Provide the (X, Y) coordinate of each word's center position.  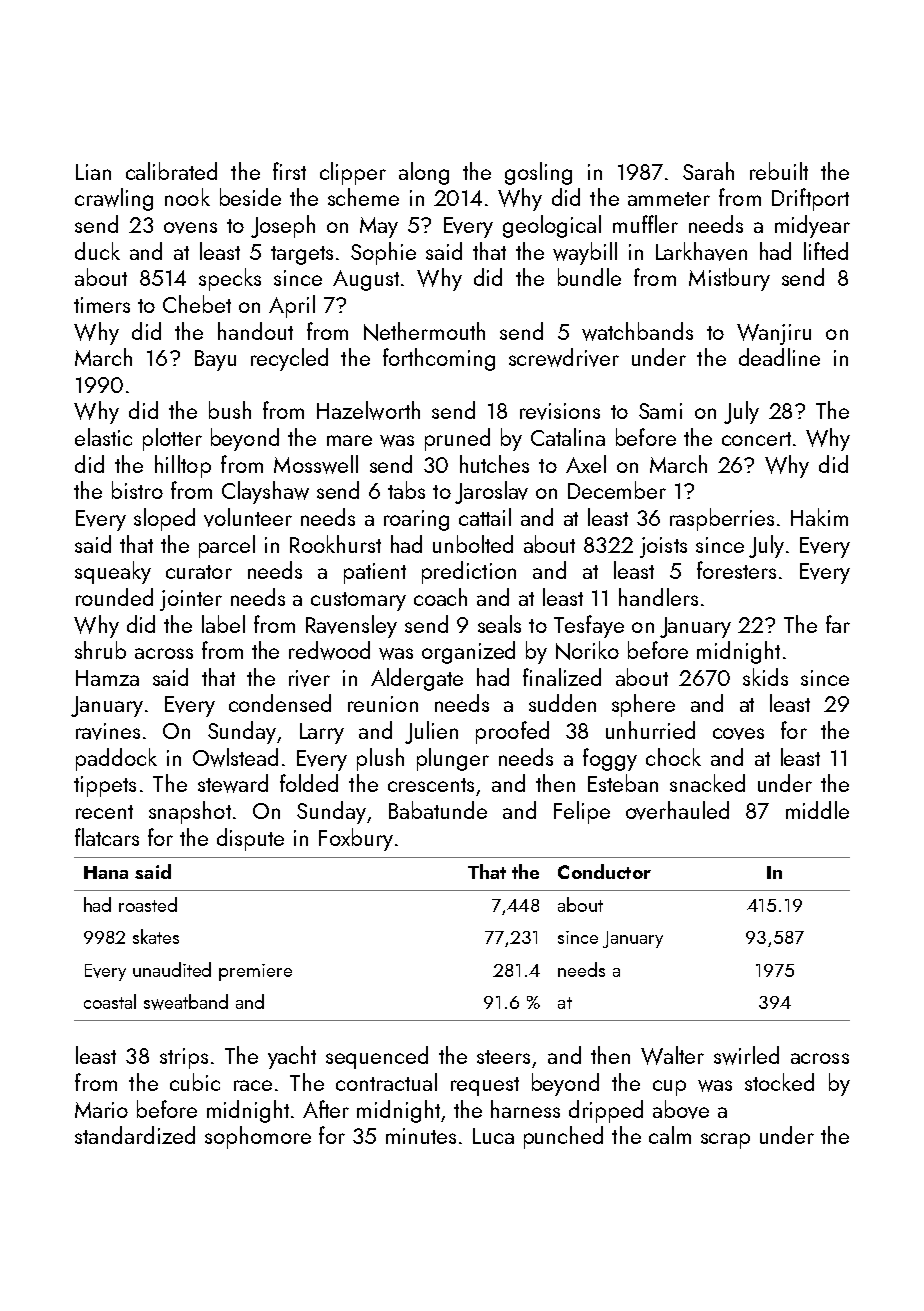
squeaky (113, 572)
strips (184, 1058)
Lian (93, 172)
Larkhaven (701, 251)
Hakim (819, 517)
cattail (485, 517)
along (424, 173)
